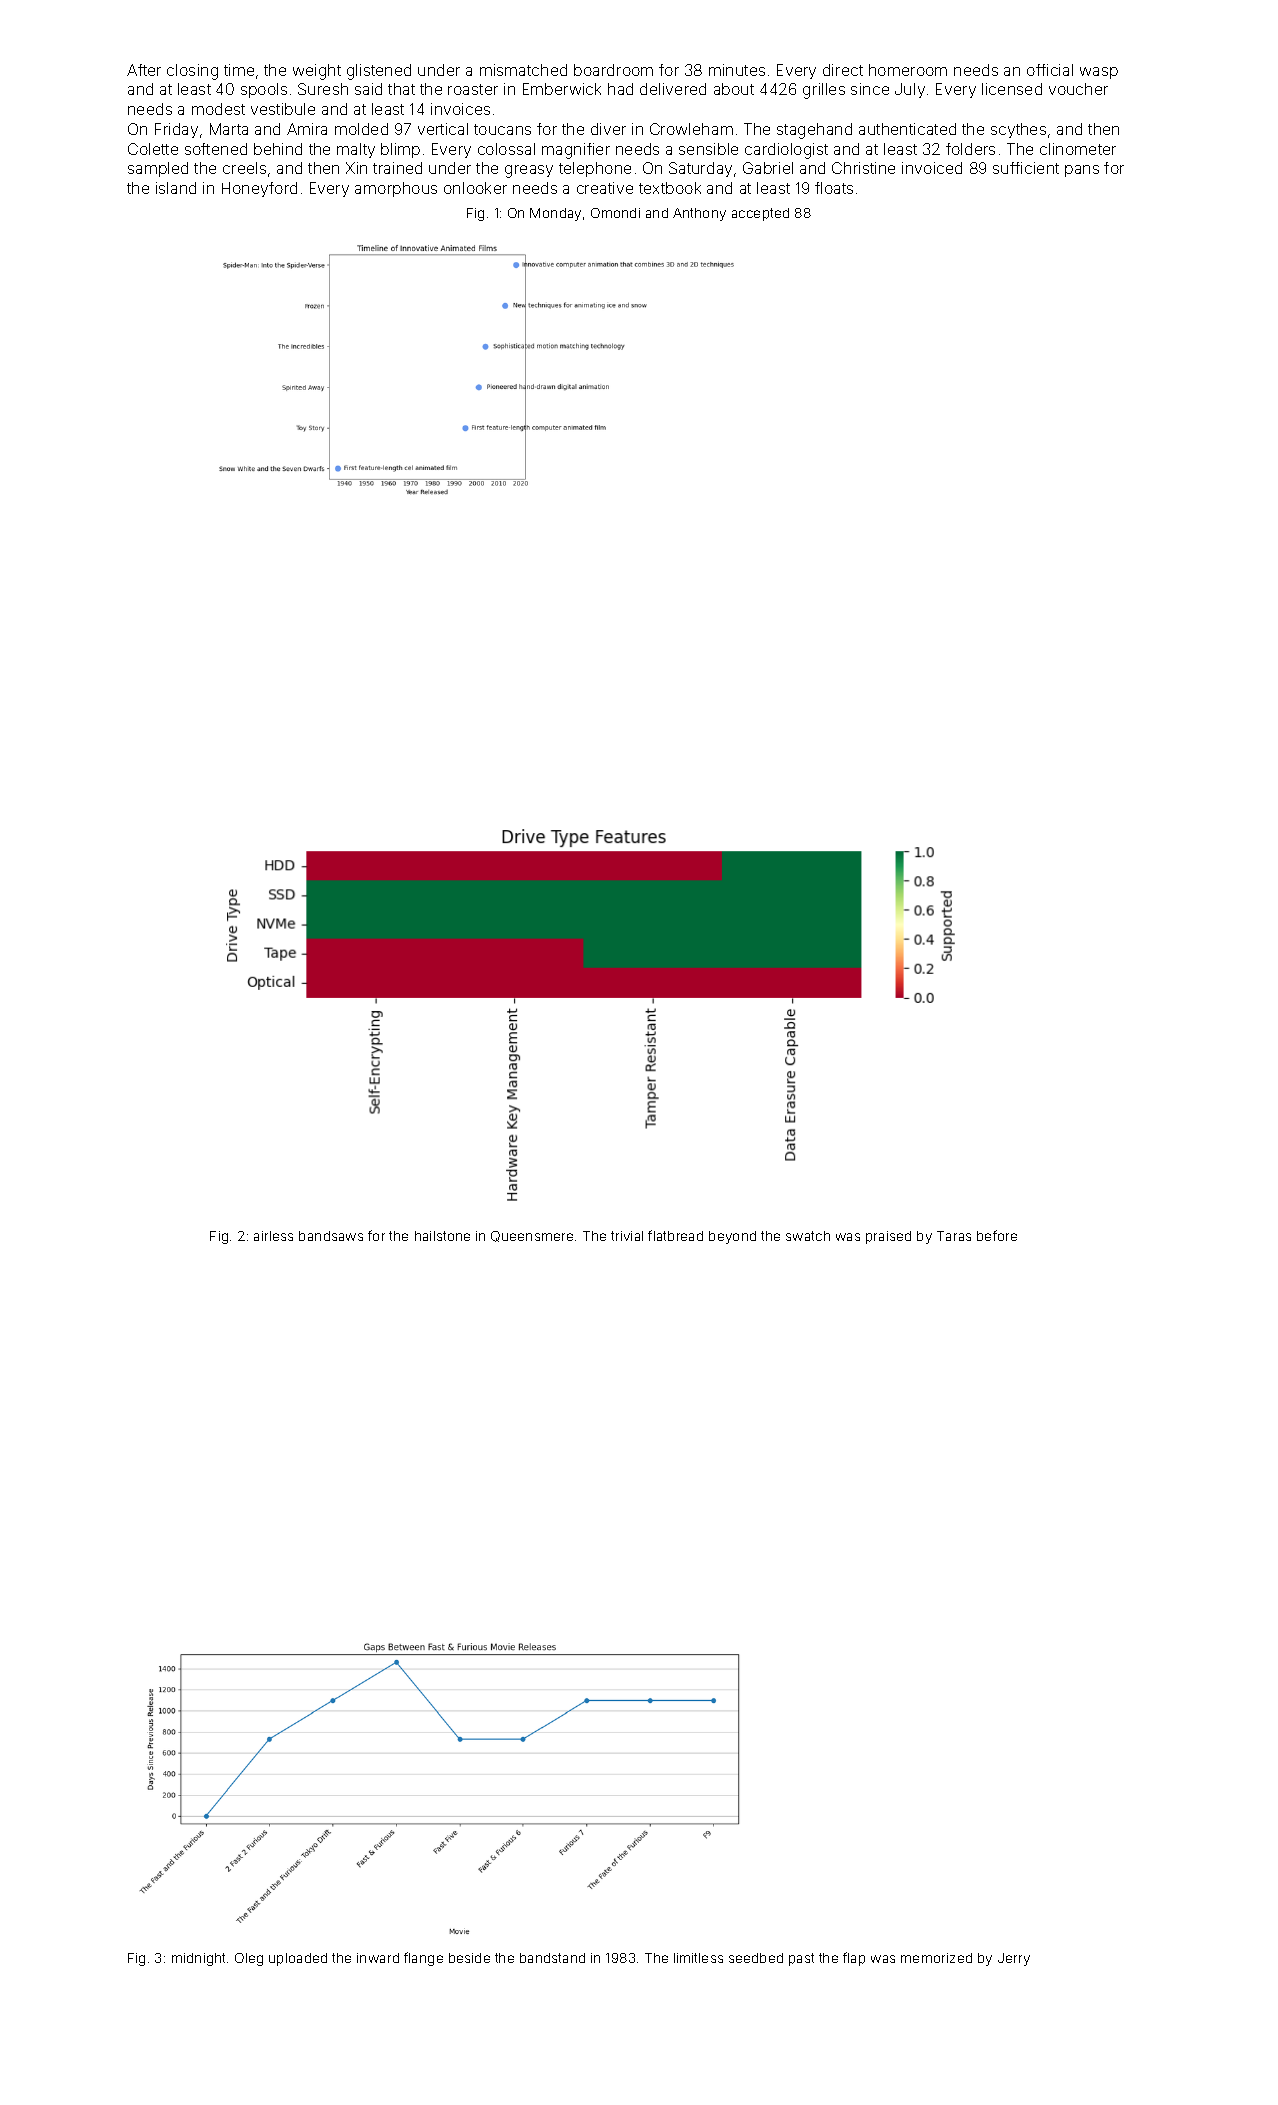  What do you see at coordinates (627, 1236) in the image?
I see `trivial` at bounding box center [627, 1236].
